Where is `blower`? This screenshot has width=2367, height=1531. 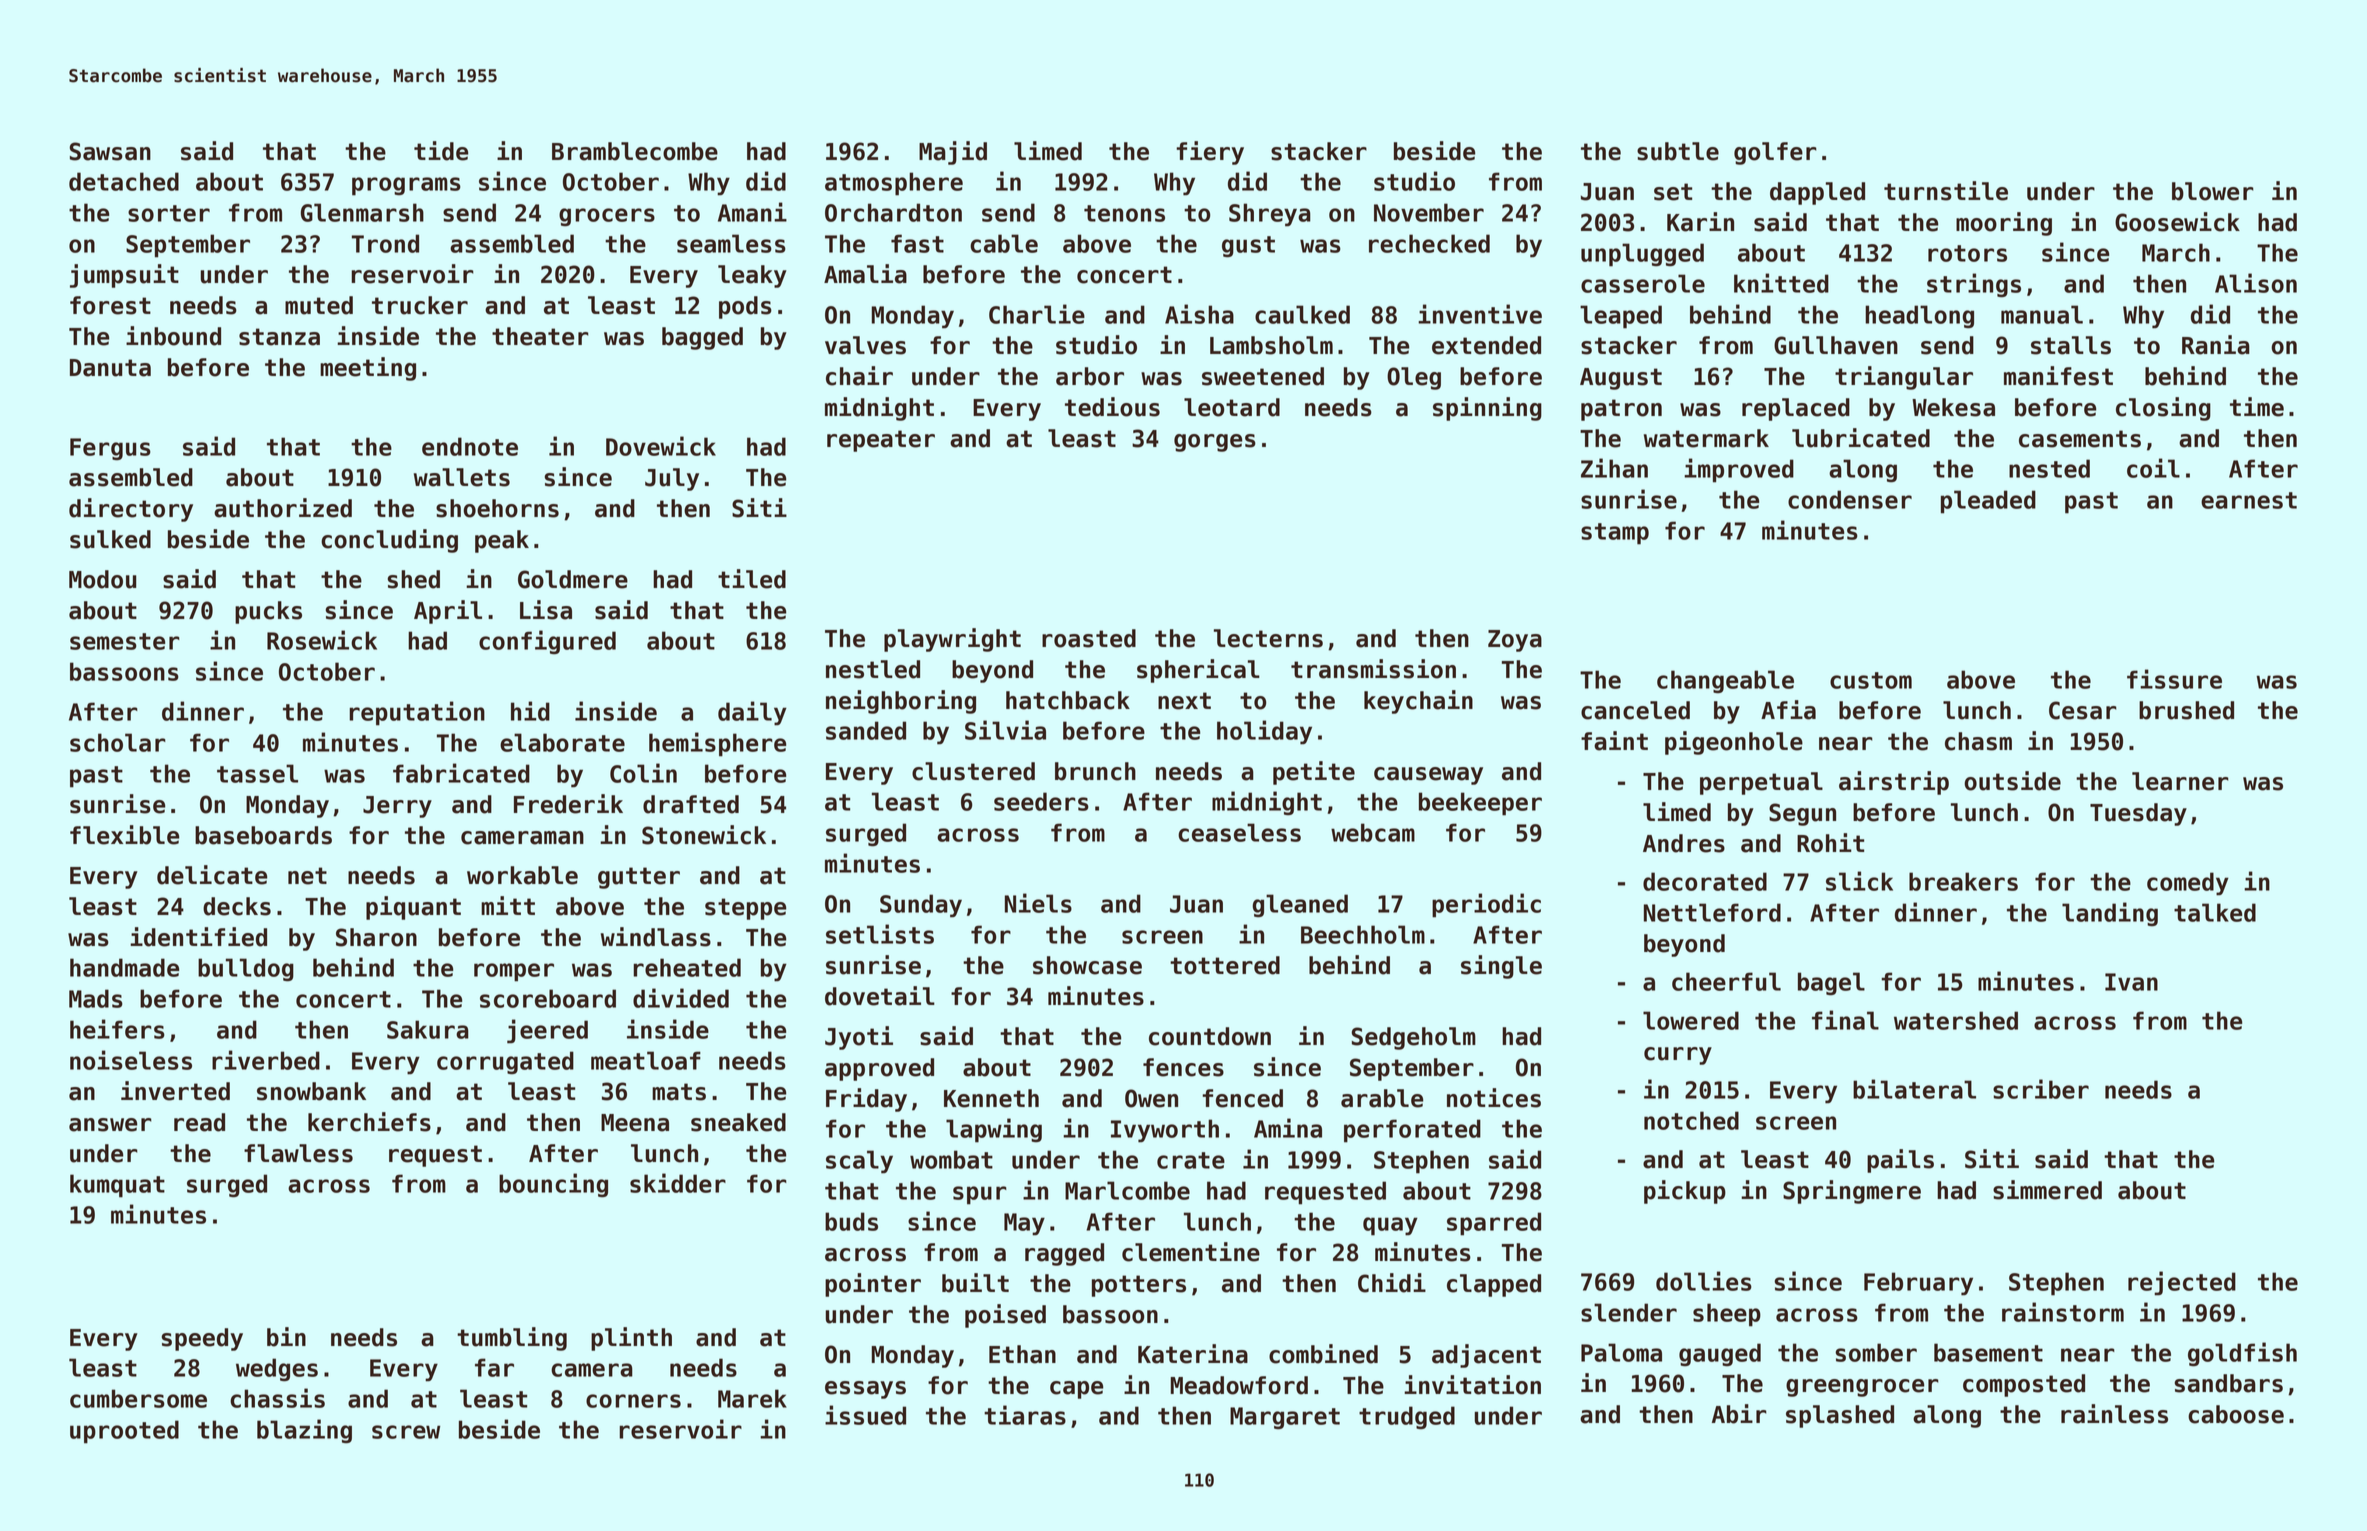 blower is located at coordinates (2213, 191).
